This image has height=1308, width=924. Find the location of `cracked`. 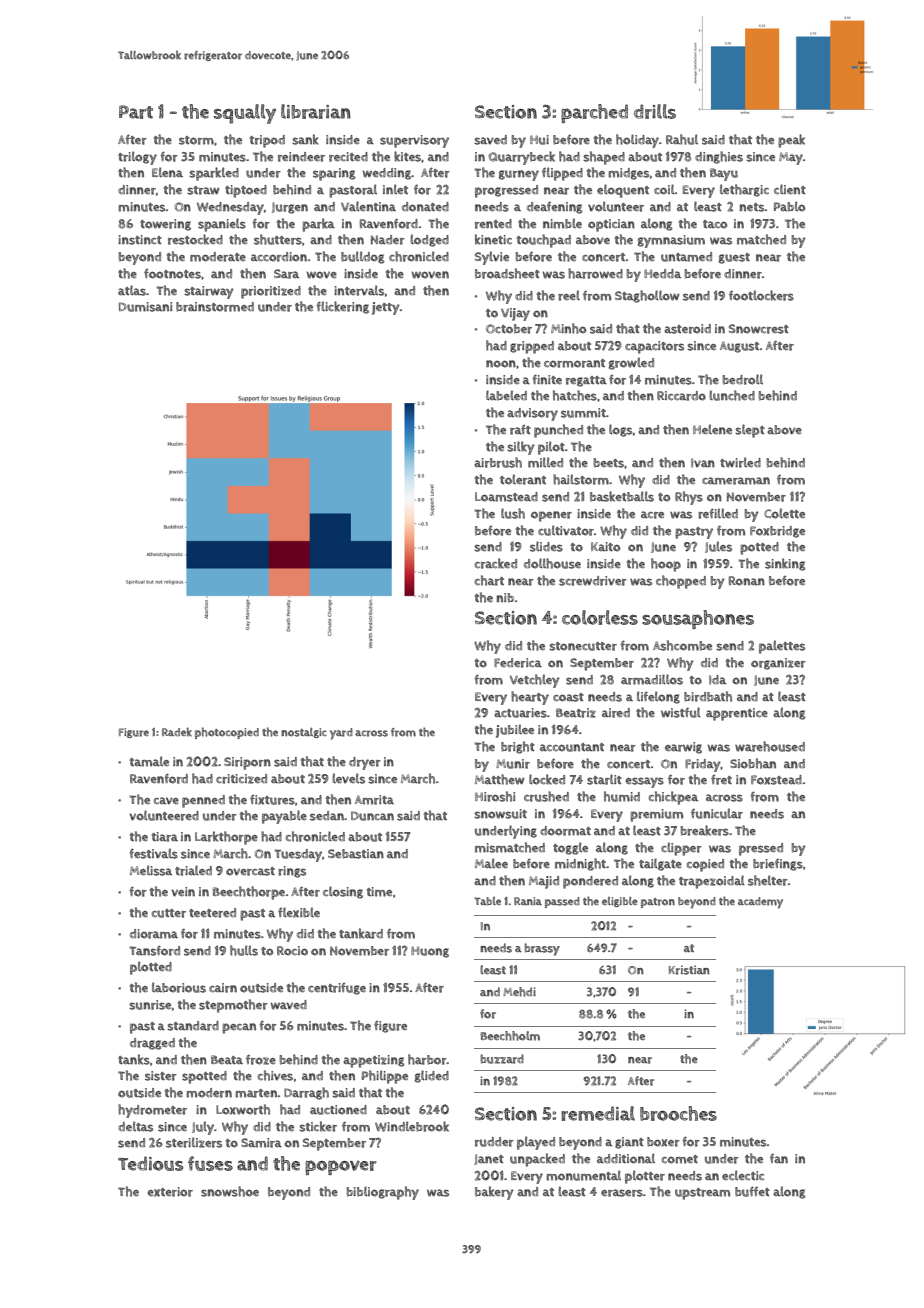

cracked is located at coordinates (496, 563).
